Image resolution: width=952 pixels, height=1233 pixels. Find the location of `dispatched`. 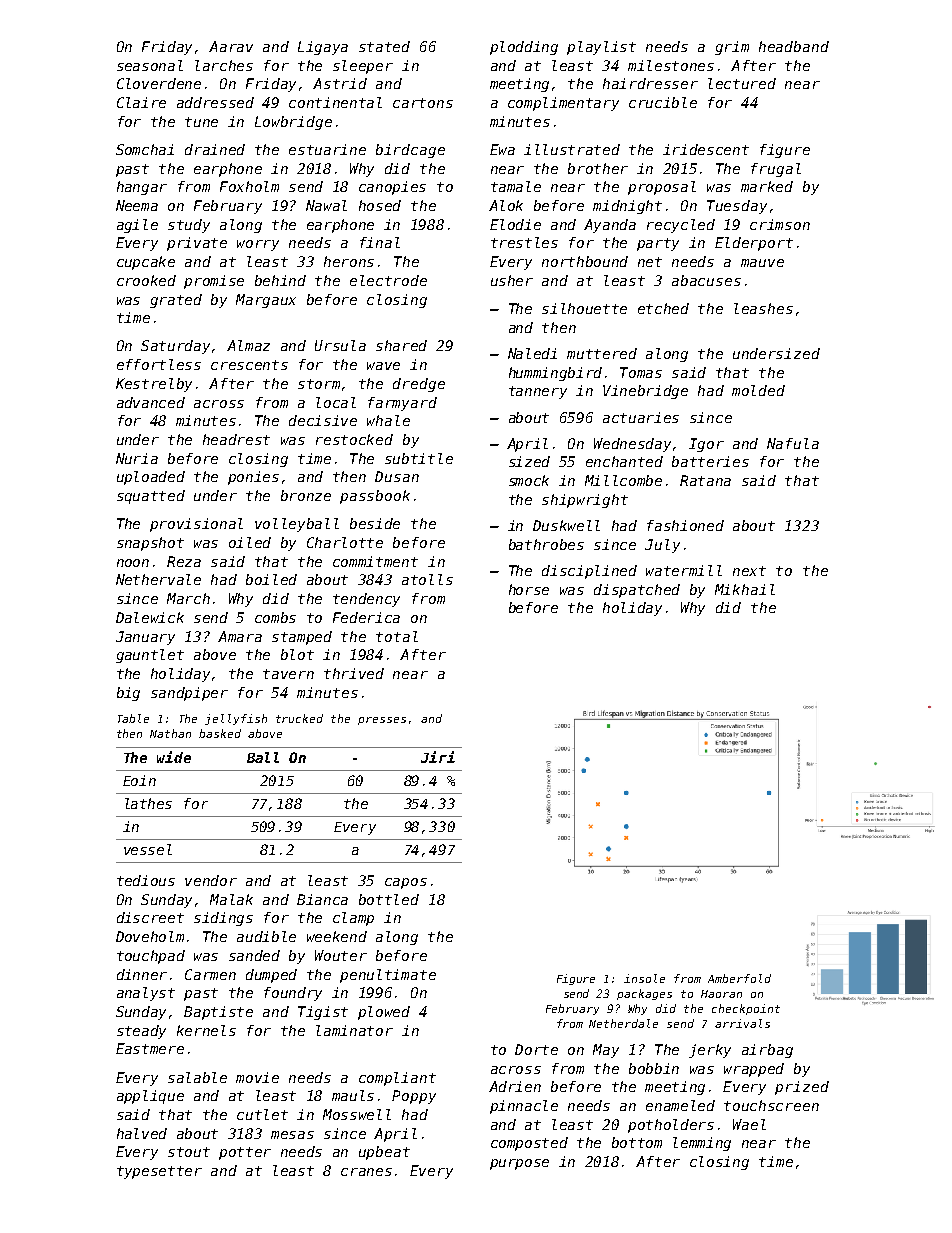

dispatched is located at coordinates (637, 591).
